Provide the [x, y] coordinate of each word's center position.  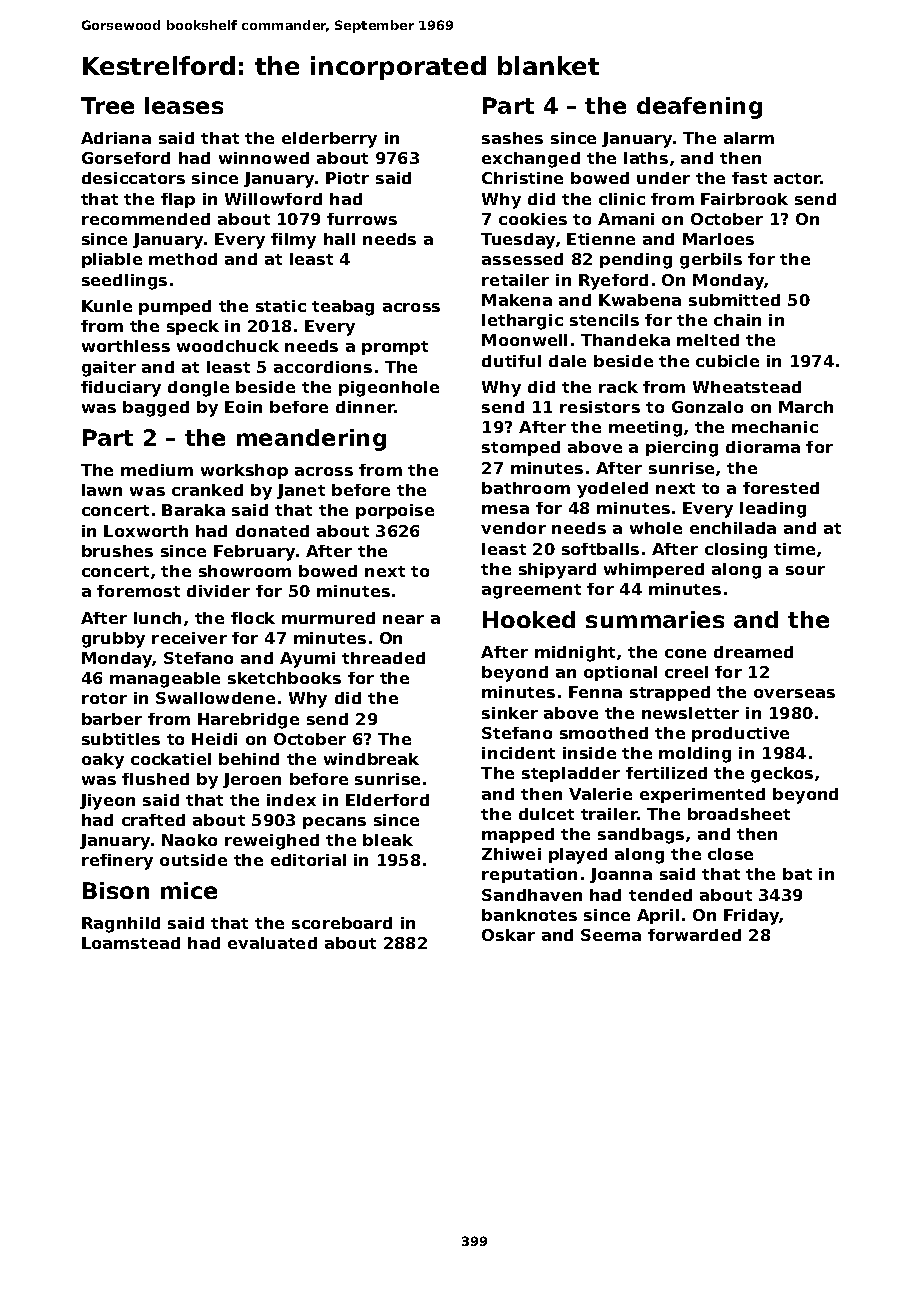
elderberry [329, 140]
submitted [734, 300]
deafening [699, 108]
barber [112, 719]
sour [805, 570]
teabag [343, 308]
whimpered [654, 570]
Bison [116, 890]
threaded [383, 658]
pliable [112, 260]
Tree [107, 105]
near [403, 619]
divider [218, 591]
